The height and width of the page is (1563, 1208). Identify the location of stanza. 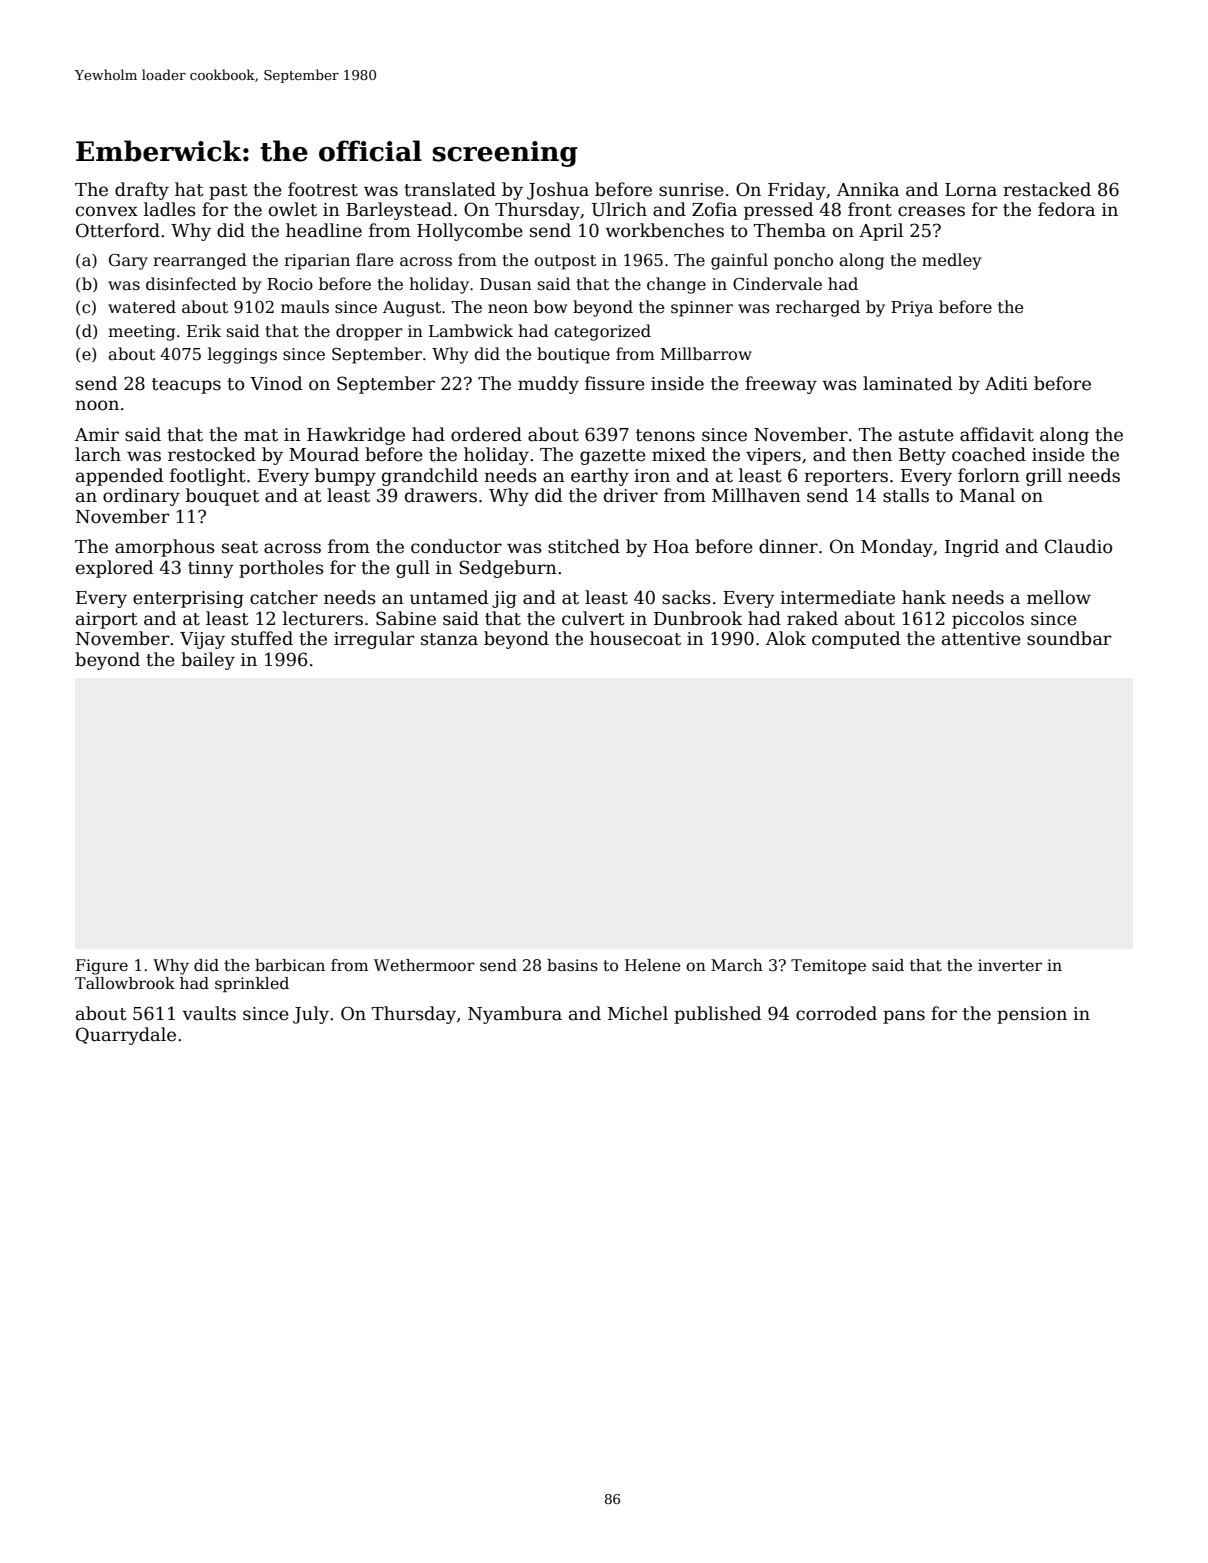
(449, 639).
